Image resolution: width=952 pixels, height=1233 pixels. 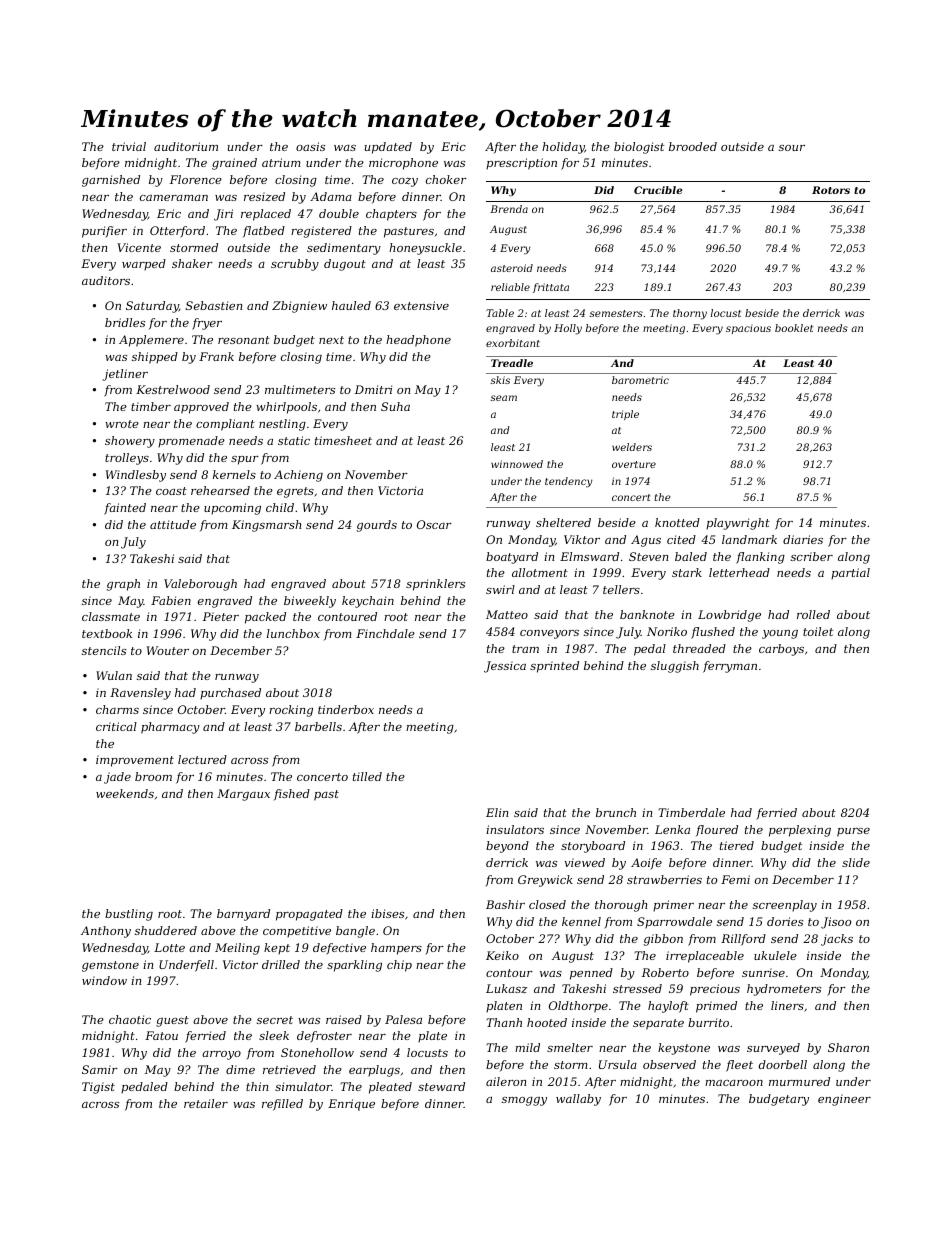 What do you see at coordinates (632, 447) in the image?
I see `welders` at bounding box center [632, 447].
